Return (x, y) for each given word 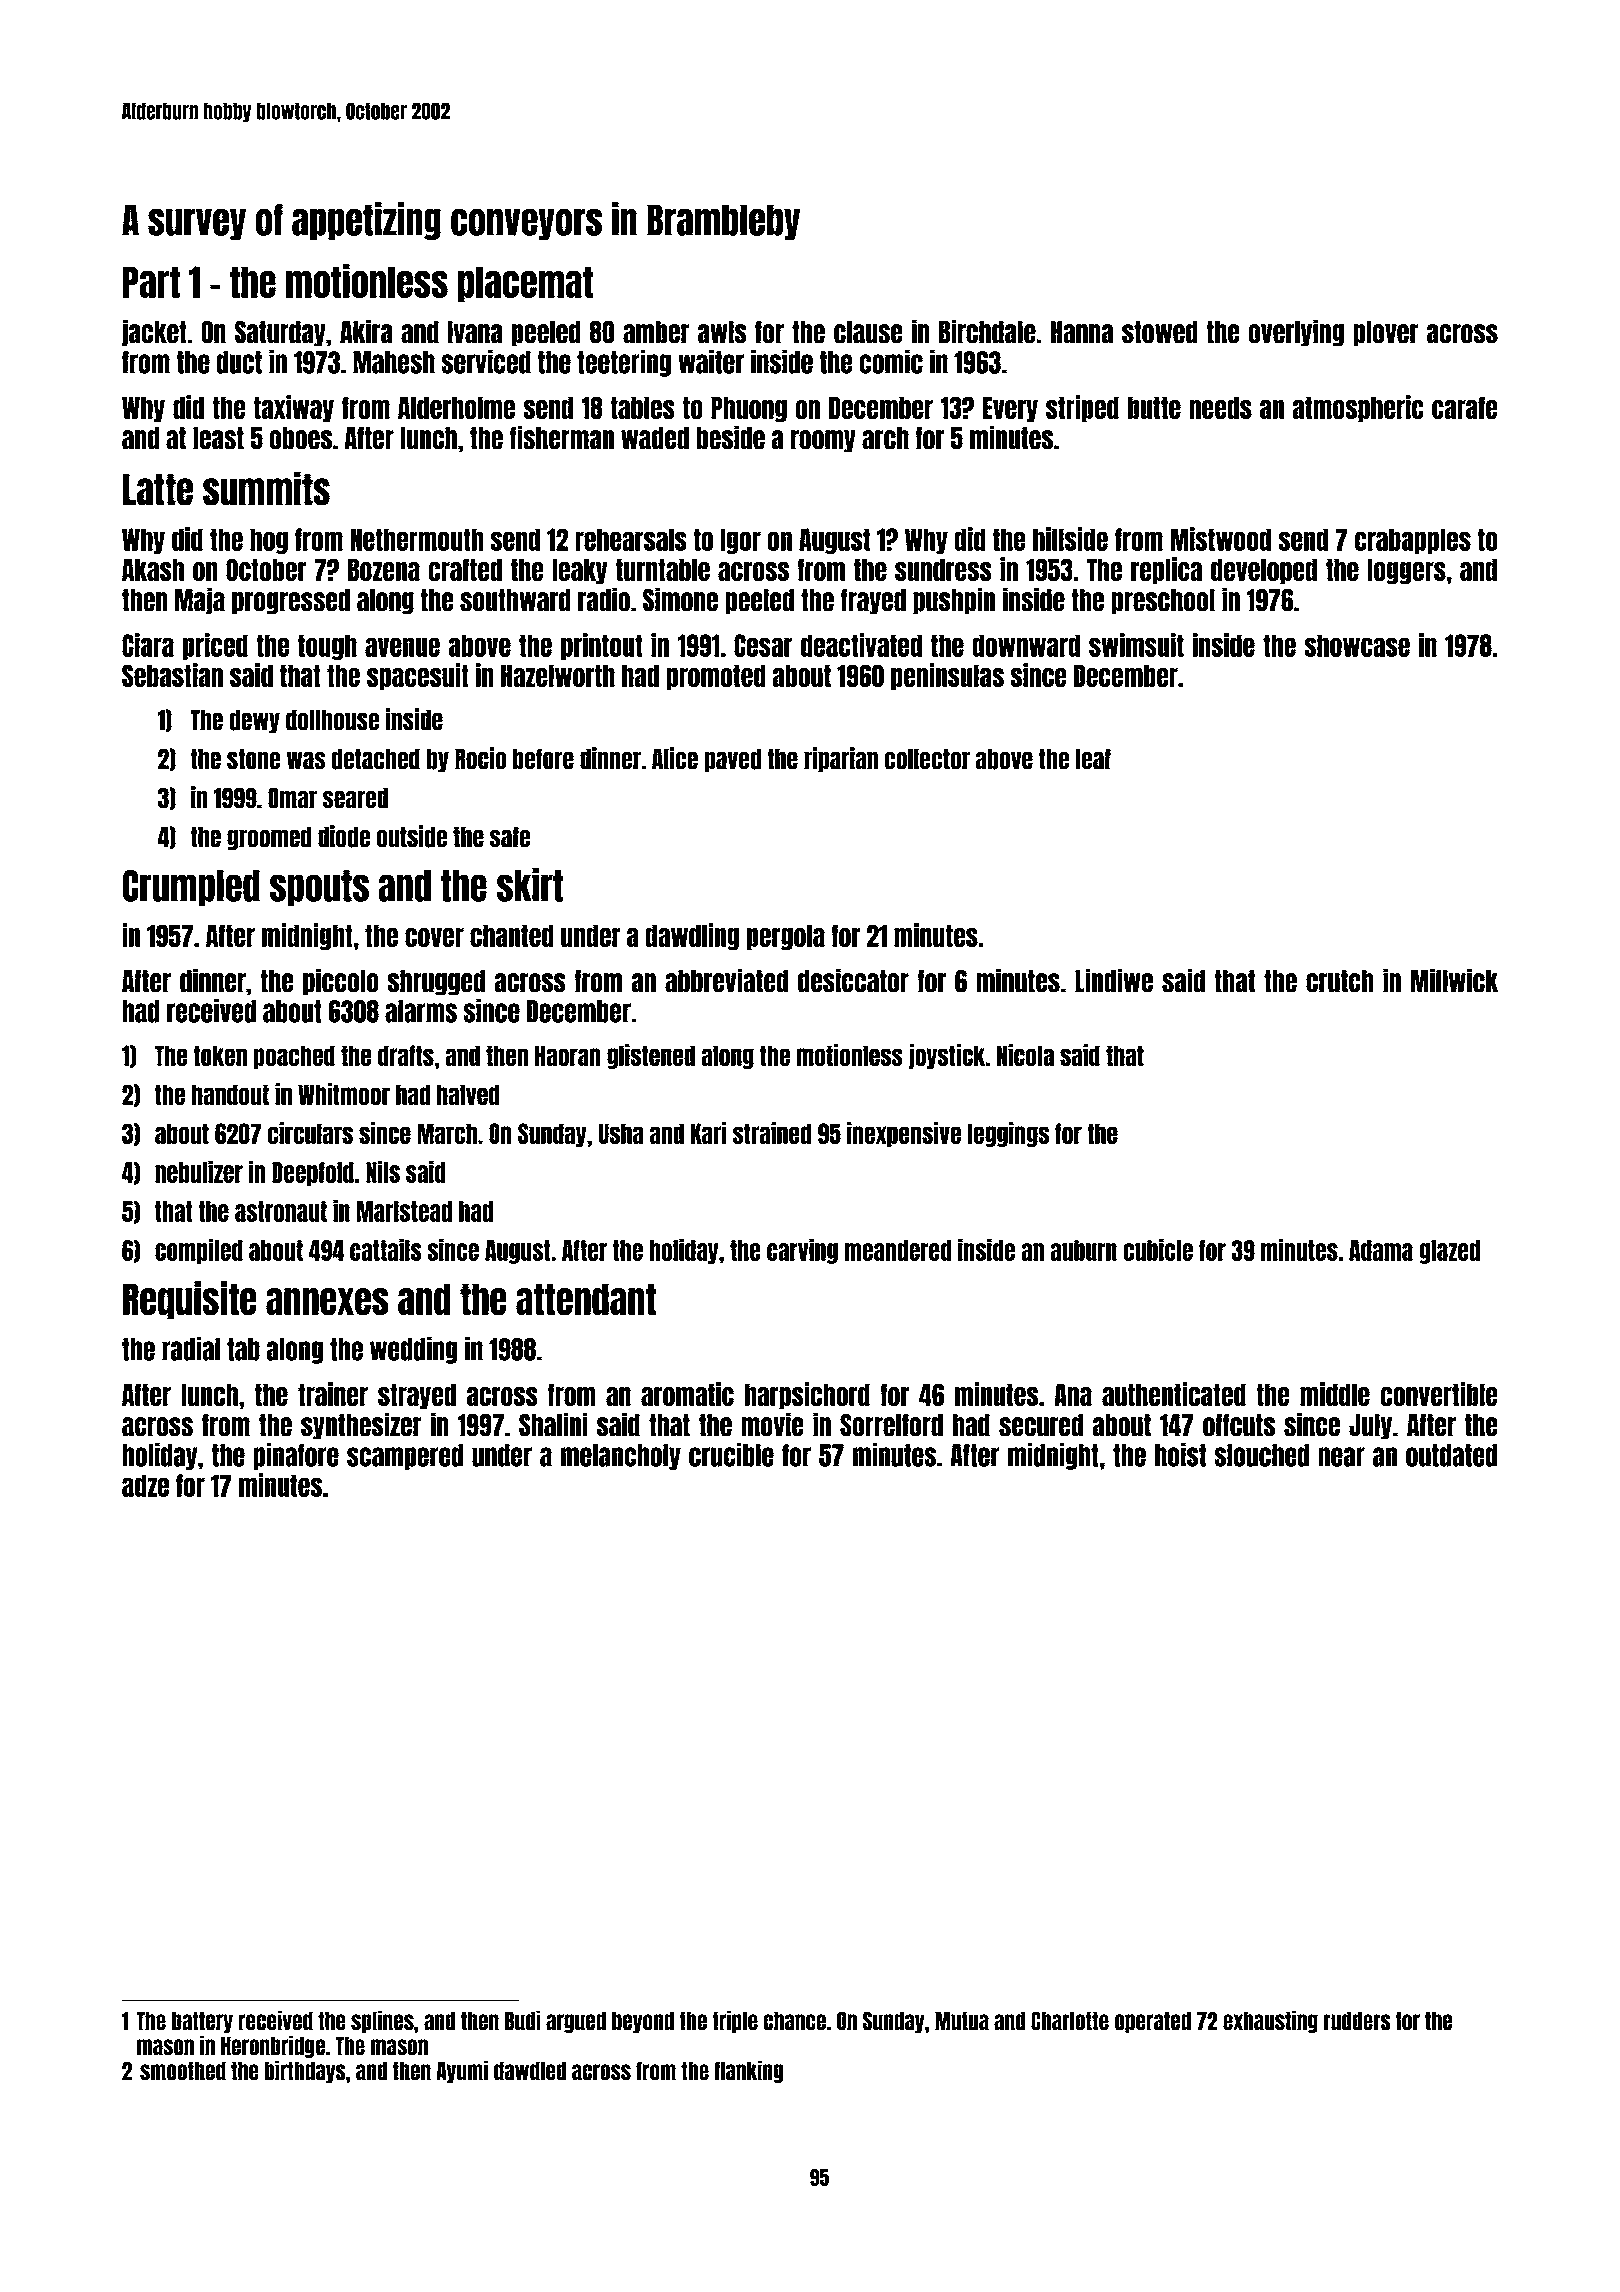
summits (266, 488)
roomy (823, 441)
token (220, 1056)
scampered (405, 1457)
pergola (786, 937)
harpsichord (807, 1396)
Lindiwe (1114, 980)
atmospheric (1358, 409)
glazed (1449, 1252)
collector (927, 759)
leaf (1093, 759)
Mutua (962, 2021)
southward (515, 600)
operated (1153, 2022)
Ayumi (462, 2071)
